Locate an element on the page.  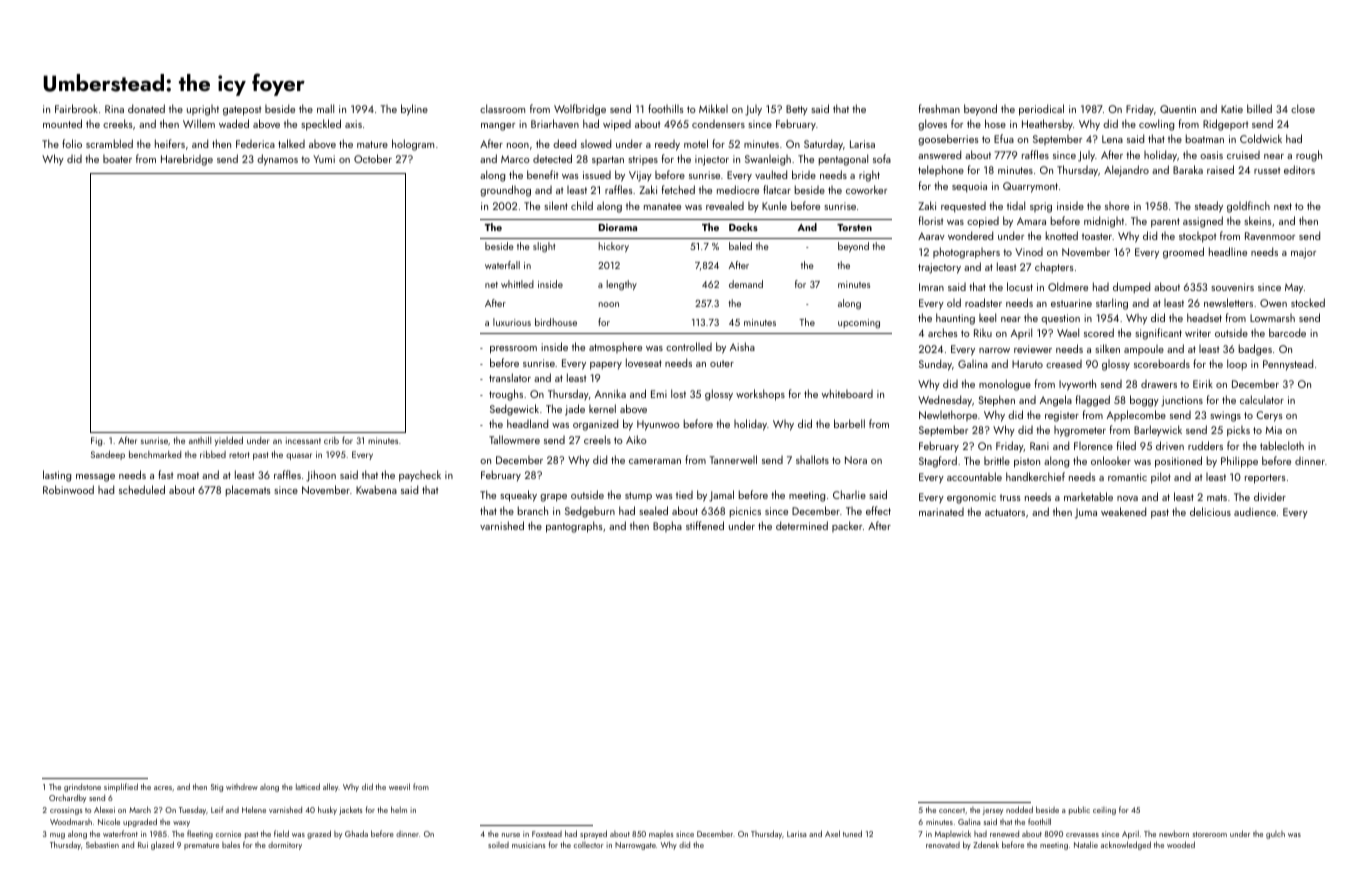
starling is located at coordinates (1112, 304).
